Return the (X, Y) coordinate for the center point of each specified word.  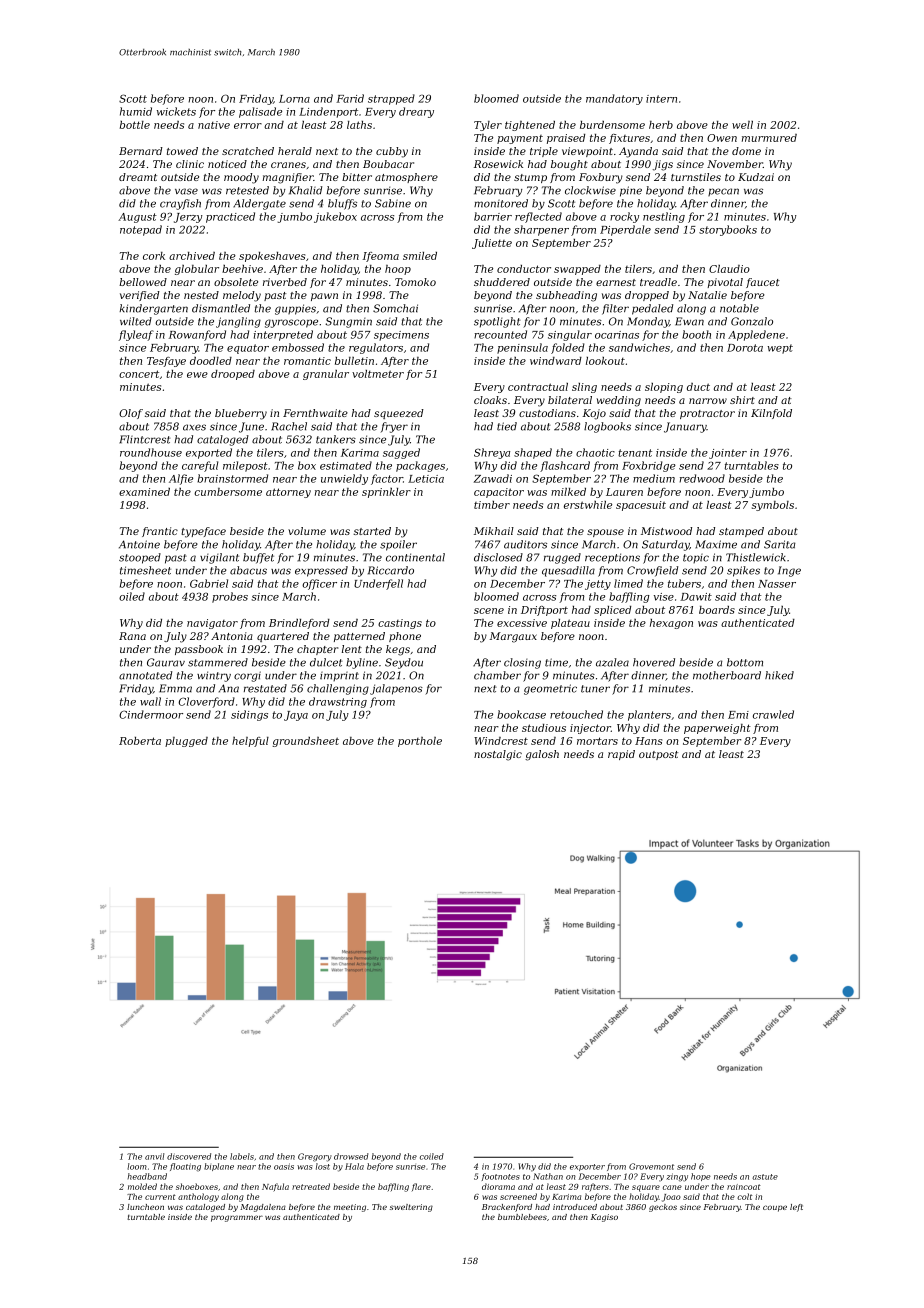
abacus (248, 570)
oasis (284, 1166)
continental (415, 557)
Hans (648, 741)
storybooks (728, 230)
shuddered (502, 282)
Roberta (140, 741)
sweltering (411, 1208)
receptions (612, 558)
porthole (420, 742)
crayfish (180, 204)
